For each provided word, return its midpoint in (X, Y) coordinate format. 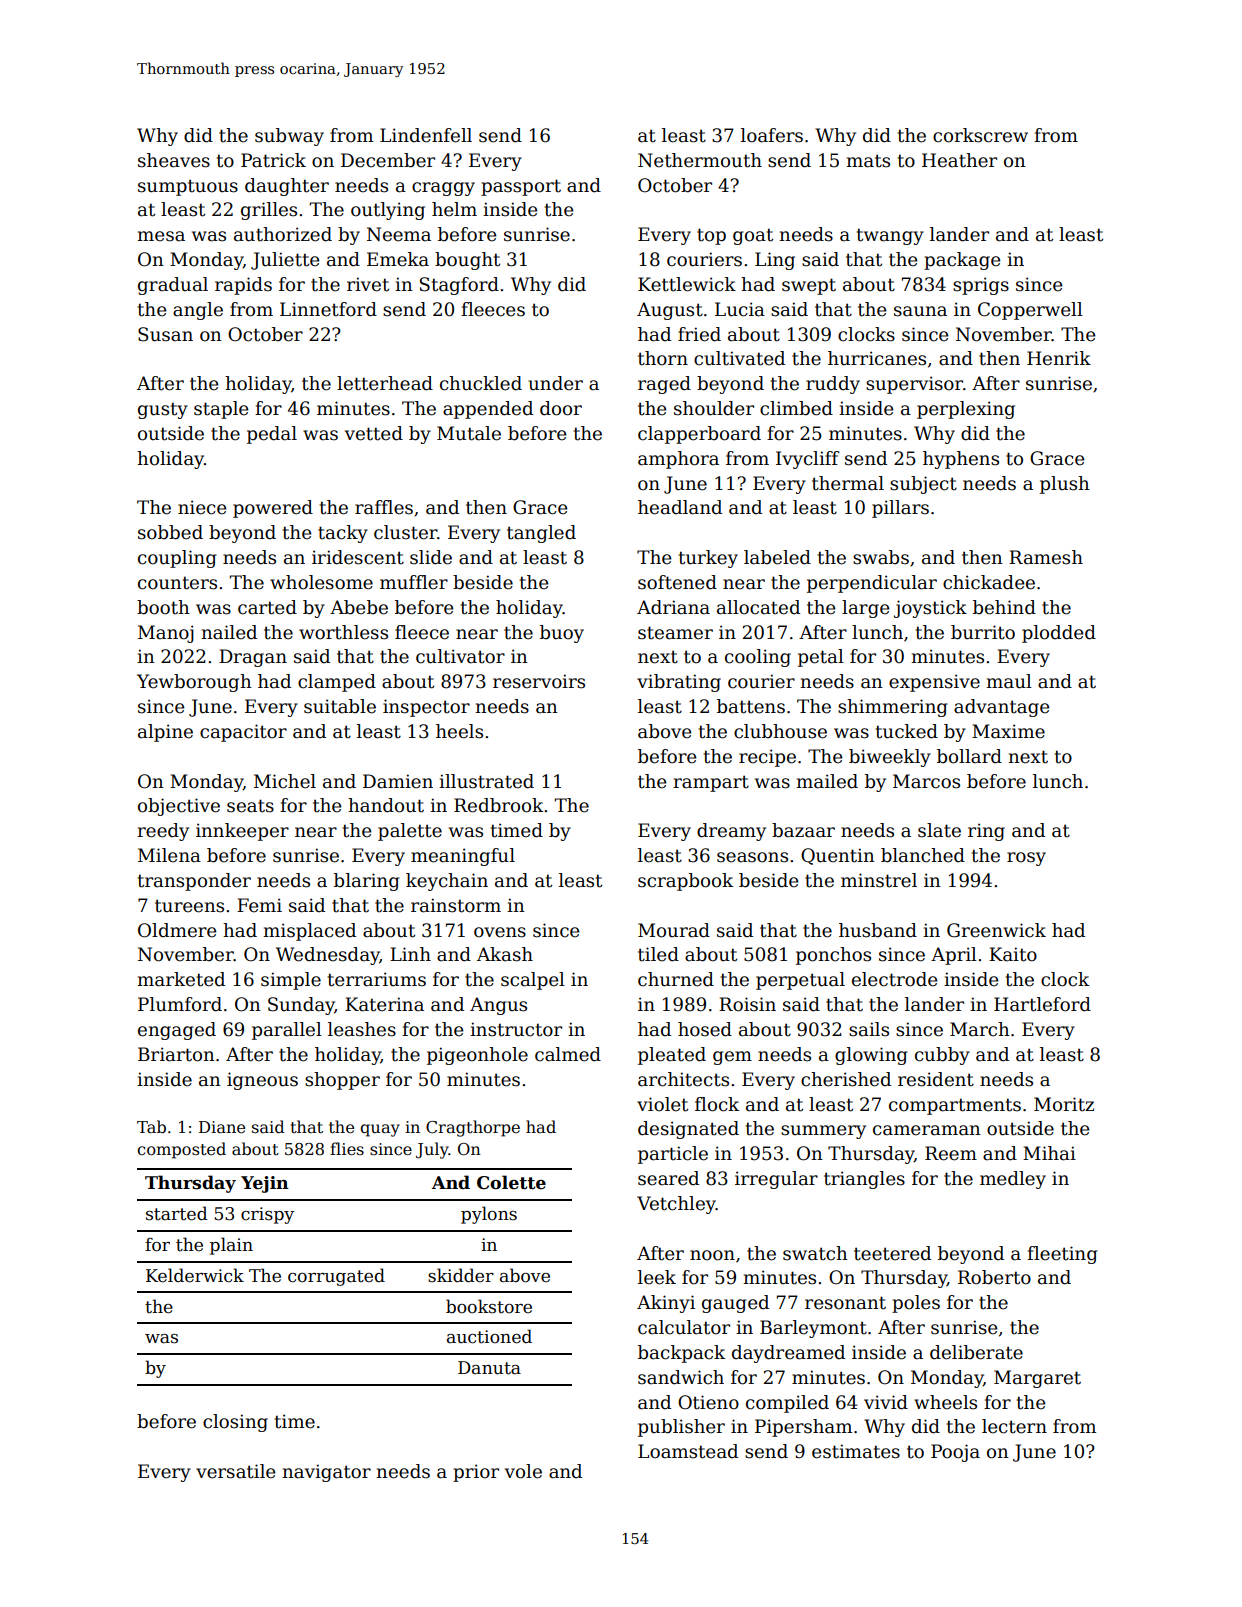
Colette (511, 1182)
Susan (165, 334)
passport (521, 187)
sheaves (174, 160)
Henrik (1059, 358)
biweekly (890, 758)
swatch (815, 1253)
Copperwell (1030, 311)
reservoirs (539, 681)
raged (664, 385)
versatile (235, 1471)
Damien (398, 781)
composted (181, 1150)
